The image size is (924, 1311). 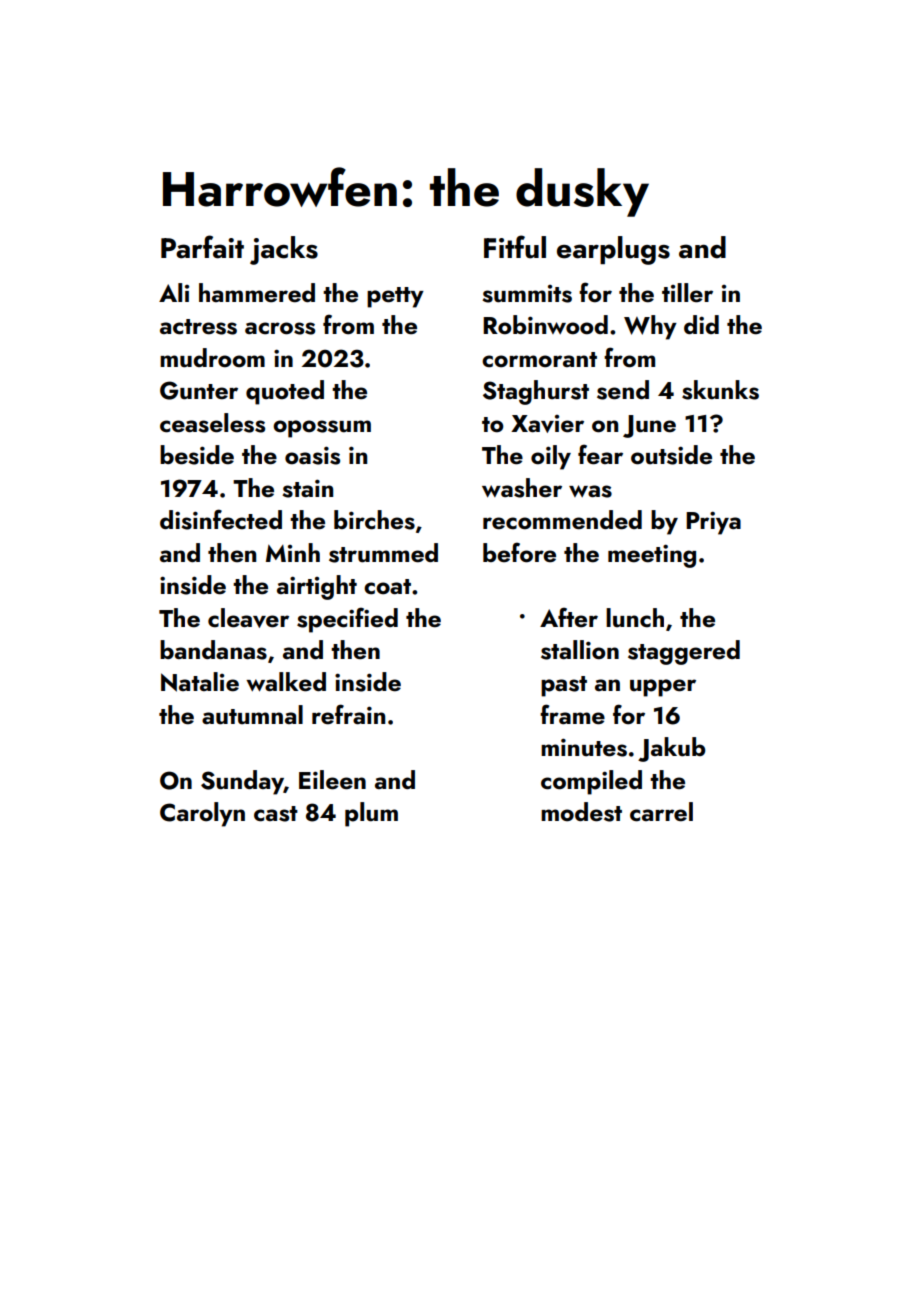 I want to click on disinfected, so click(x=221, y=519).
